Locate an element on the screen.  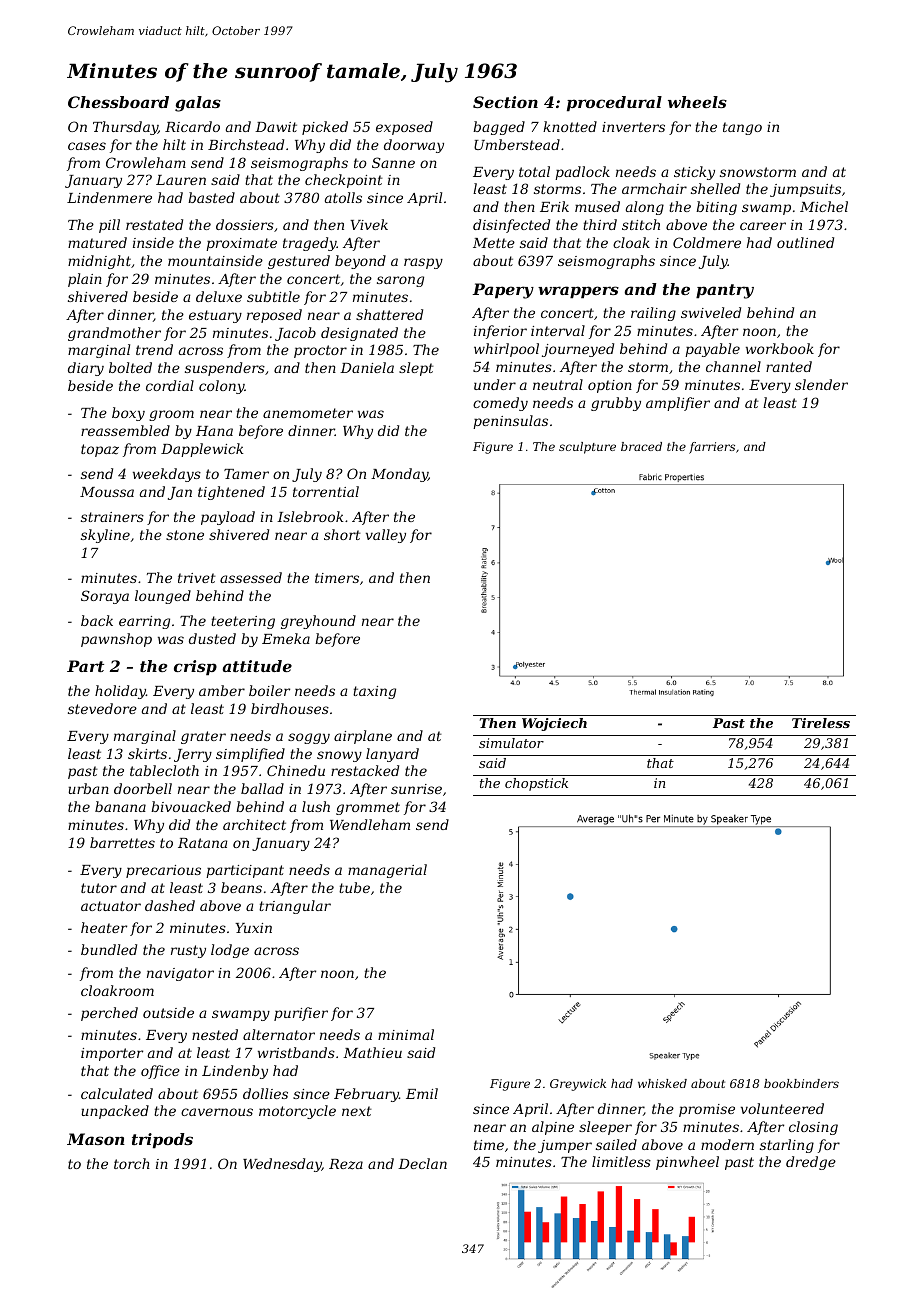
sunrise is located at coordinates (416, 789).
